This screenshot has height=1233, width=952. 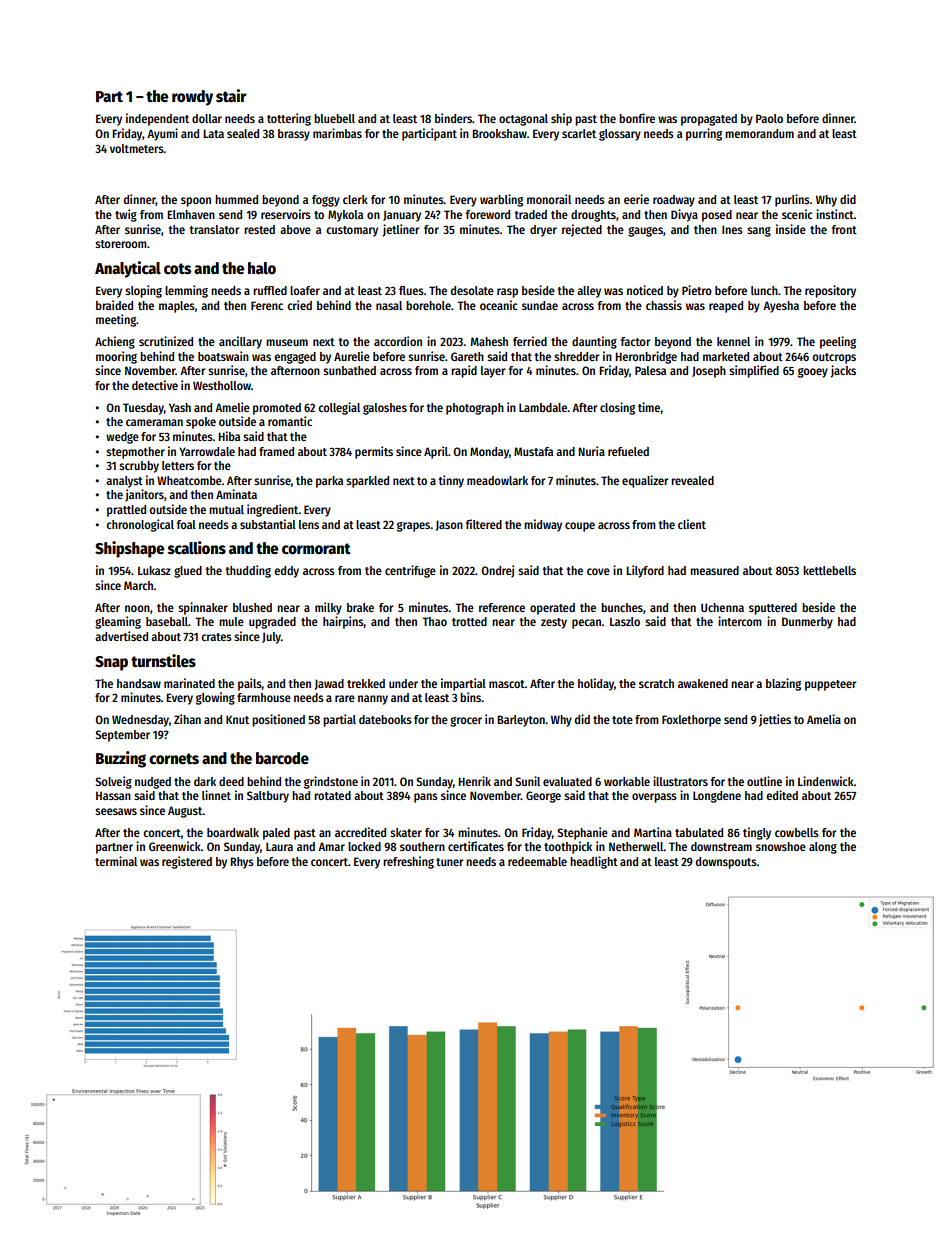 What do you see at coordinates (294, 135) in the screenshot?
I see `brassy` at bounding box center [294, 135].
